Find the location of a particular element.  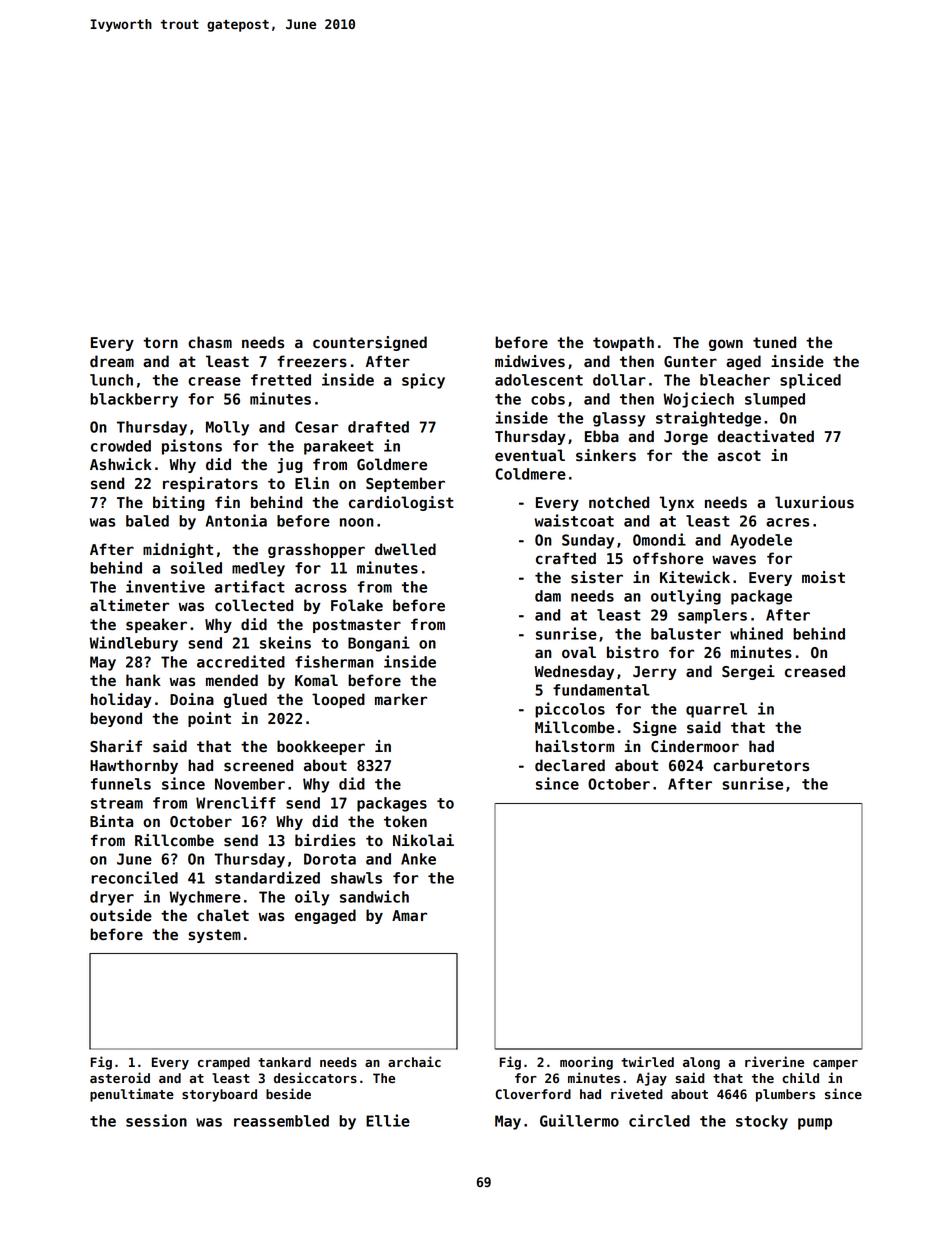

plumbers is located at coordinates (785, 1095).
